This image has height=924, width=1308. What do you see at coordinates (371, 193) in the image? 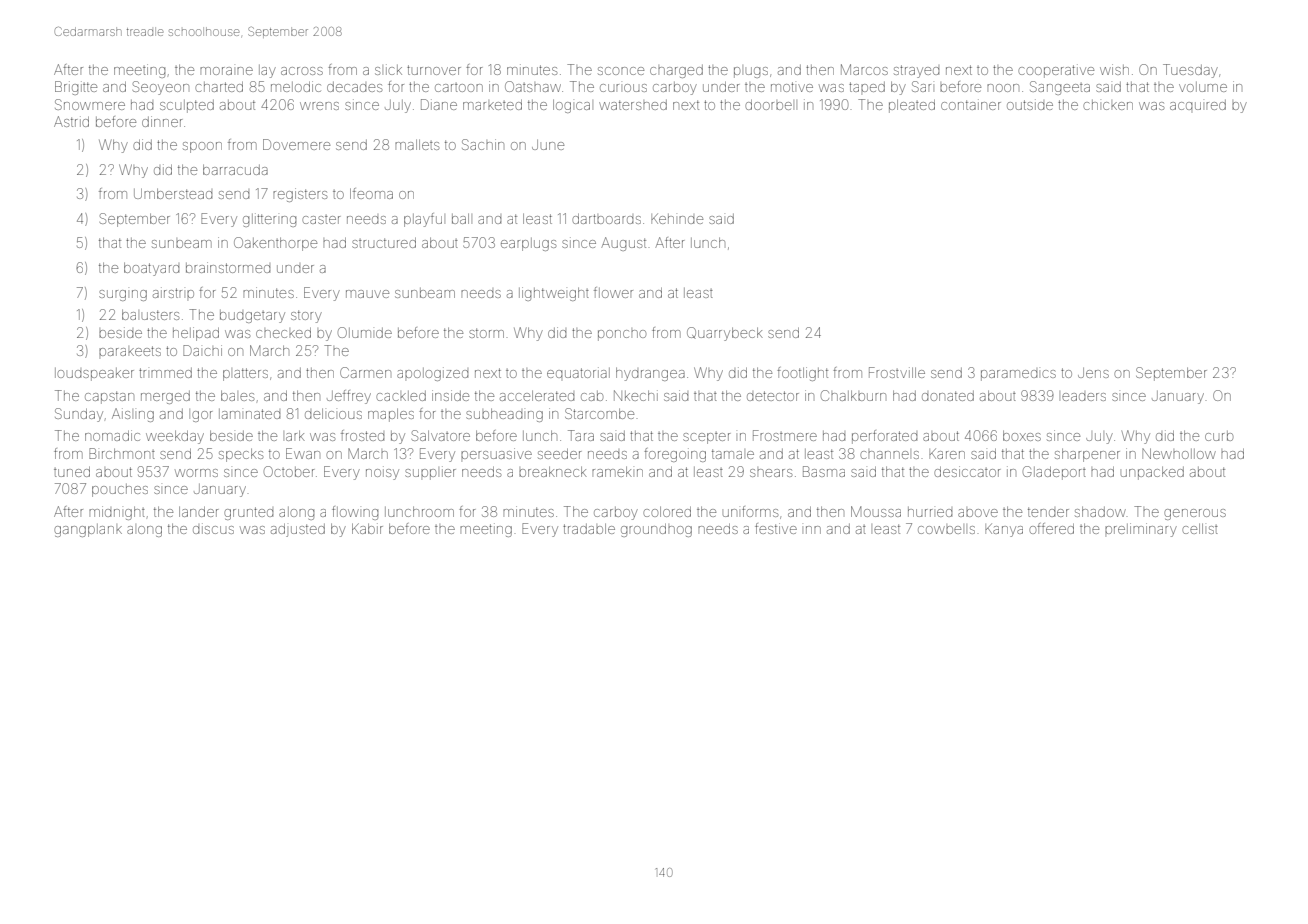
I see `Ifeoma` at bounding box center [371, 193].
